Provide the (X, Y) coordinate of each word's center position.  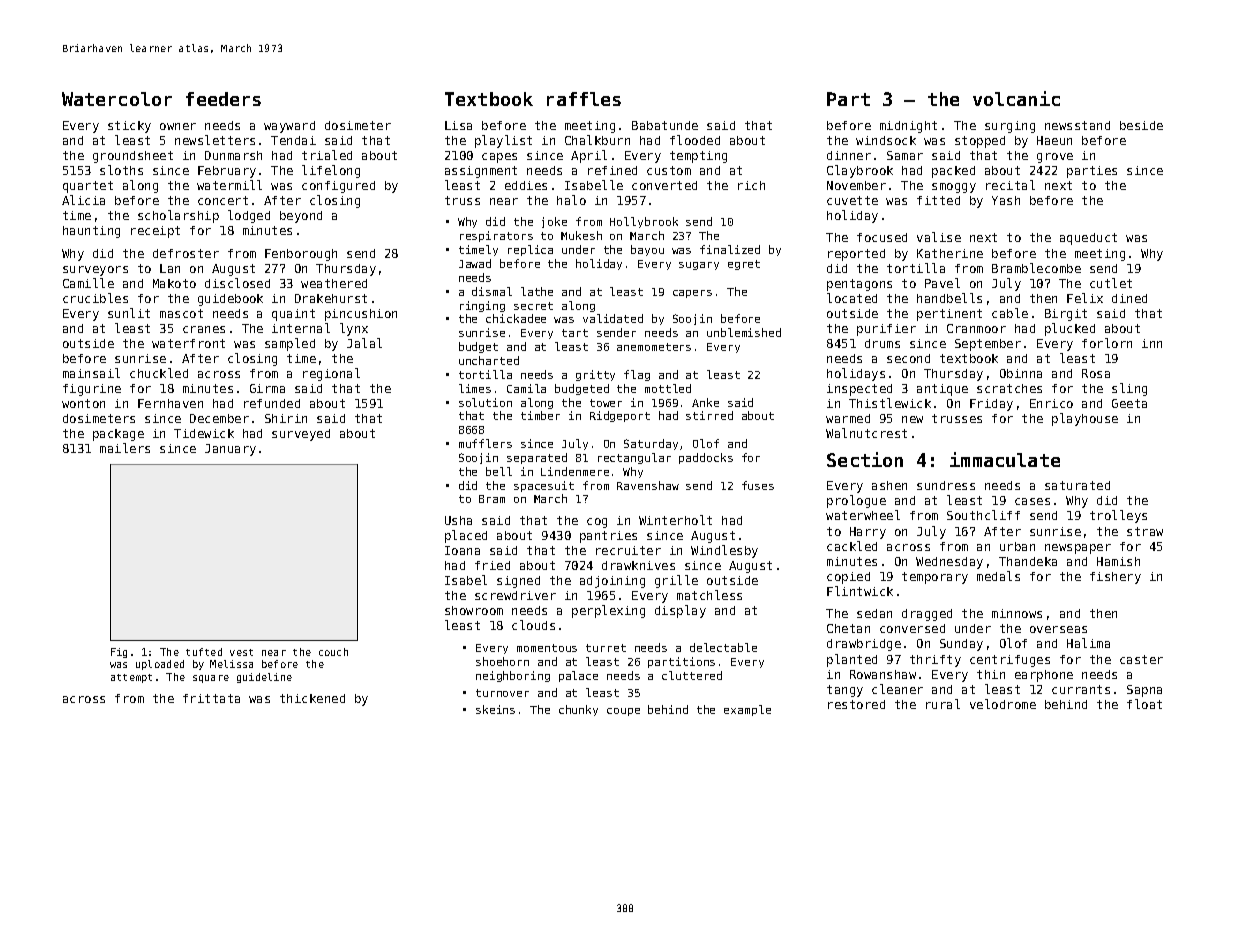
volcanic (1016, 98)
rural (943, 704)
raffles (584, 99)
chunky (578, 710)
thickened (312, 698)
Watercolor (117, 99)
